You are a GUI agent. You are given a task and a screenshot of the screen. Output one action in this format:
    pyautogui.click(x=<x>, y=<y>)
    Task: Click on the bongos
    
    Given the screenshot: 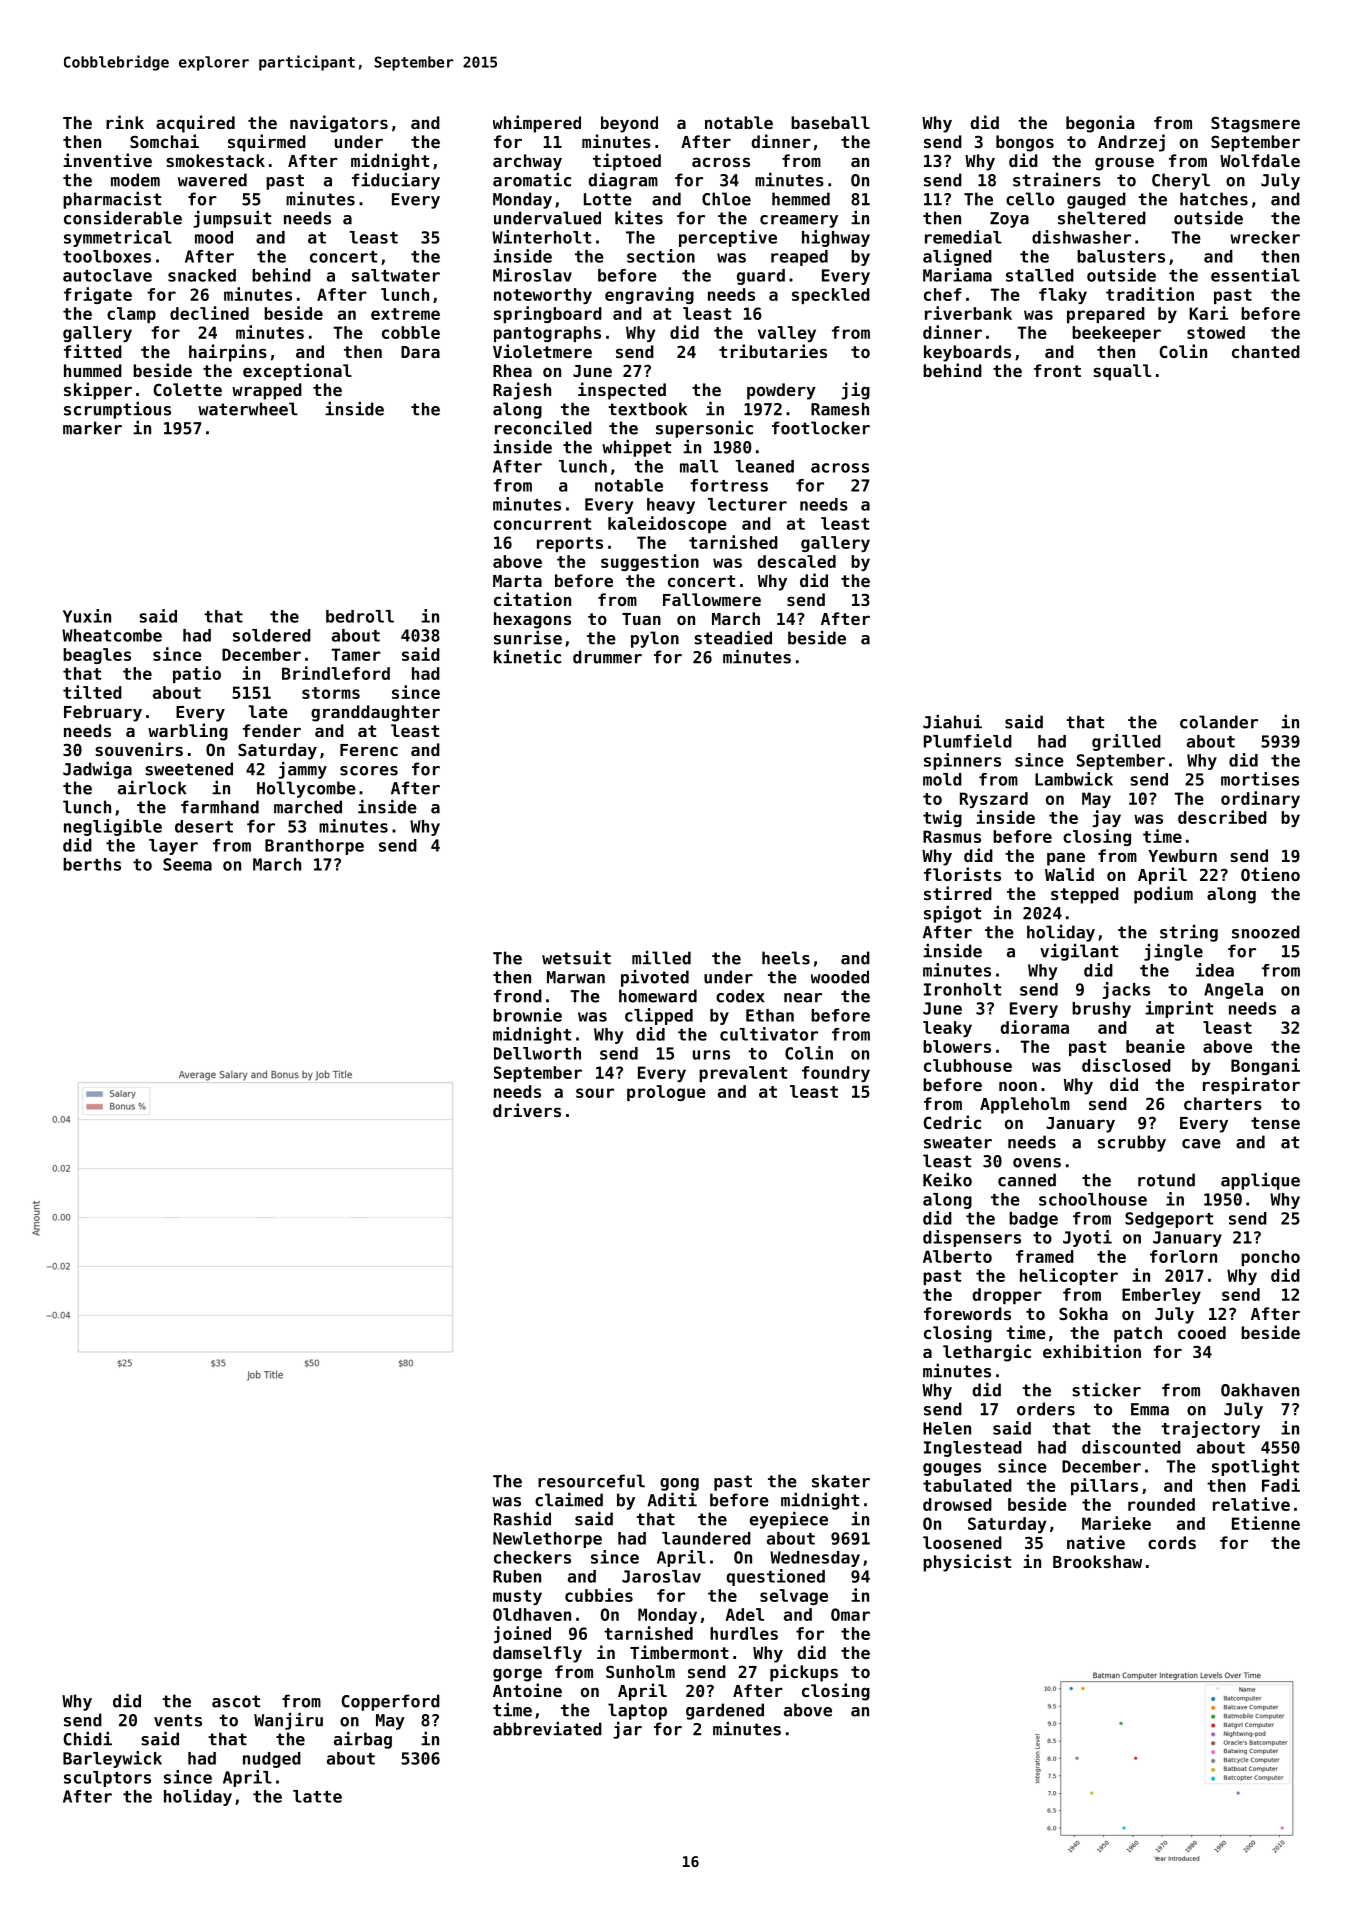 What is the action you would take?
    pyautogui.click(x=1025, y=143)
